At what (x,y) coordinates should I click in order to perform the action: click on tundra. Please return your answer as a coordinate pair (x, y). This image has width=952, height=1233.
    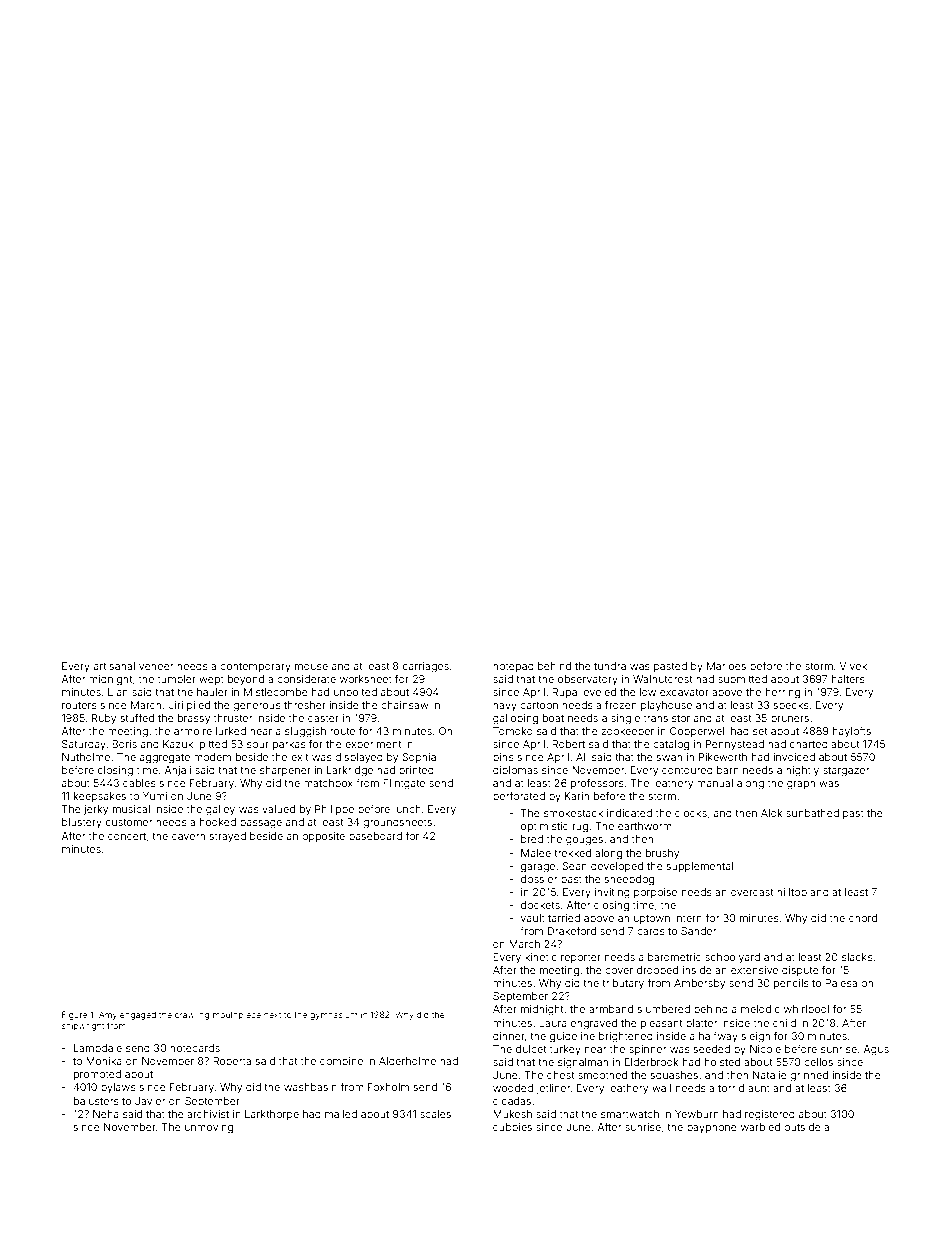
    Looking at the image, I should click on (610, 666).
